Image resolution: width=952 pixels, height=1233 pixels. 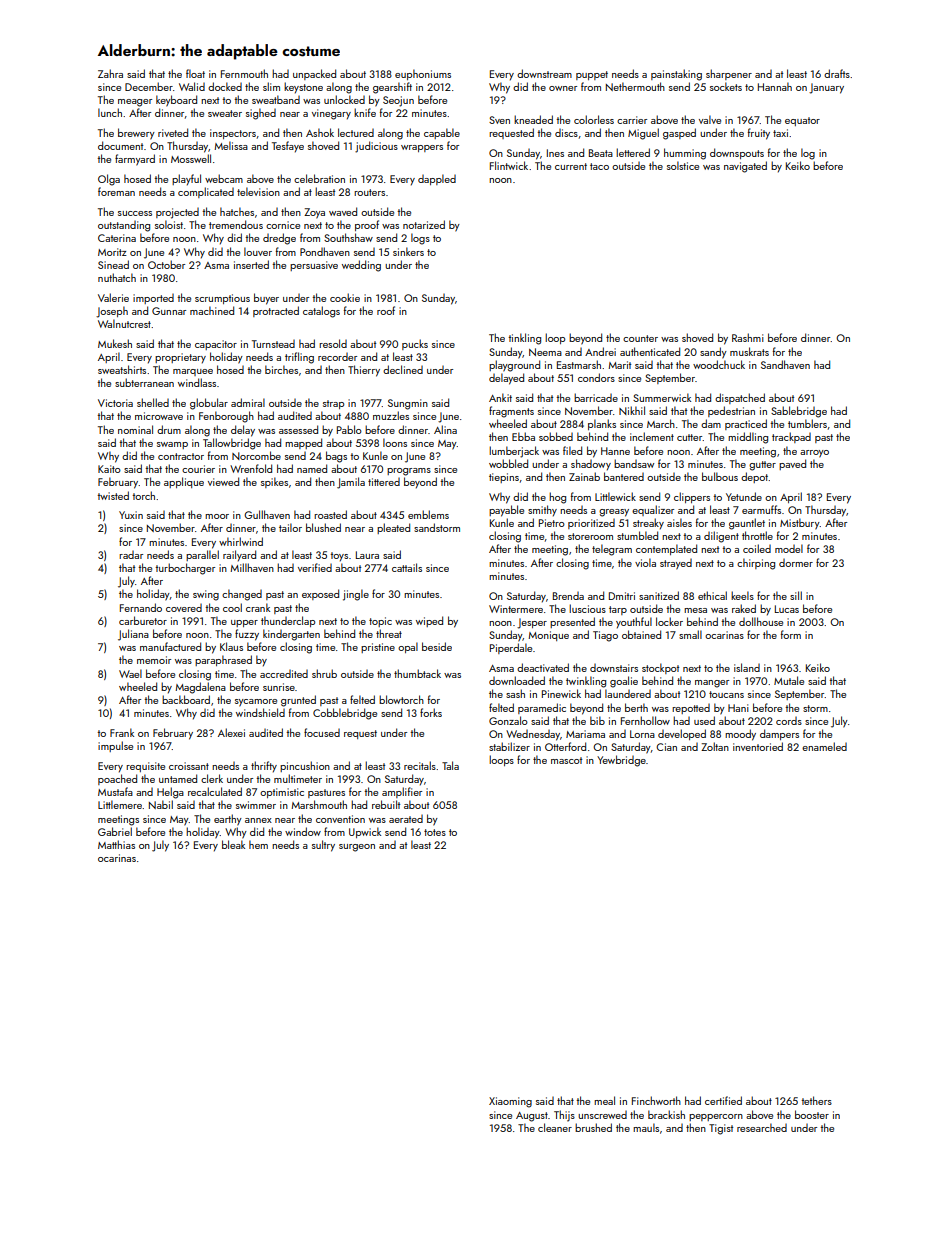 I want to click on turbocharger, so click(x=185, y=569).
